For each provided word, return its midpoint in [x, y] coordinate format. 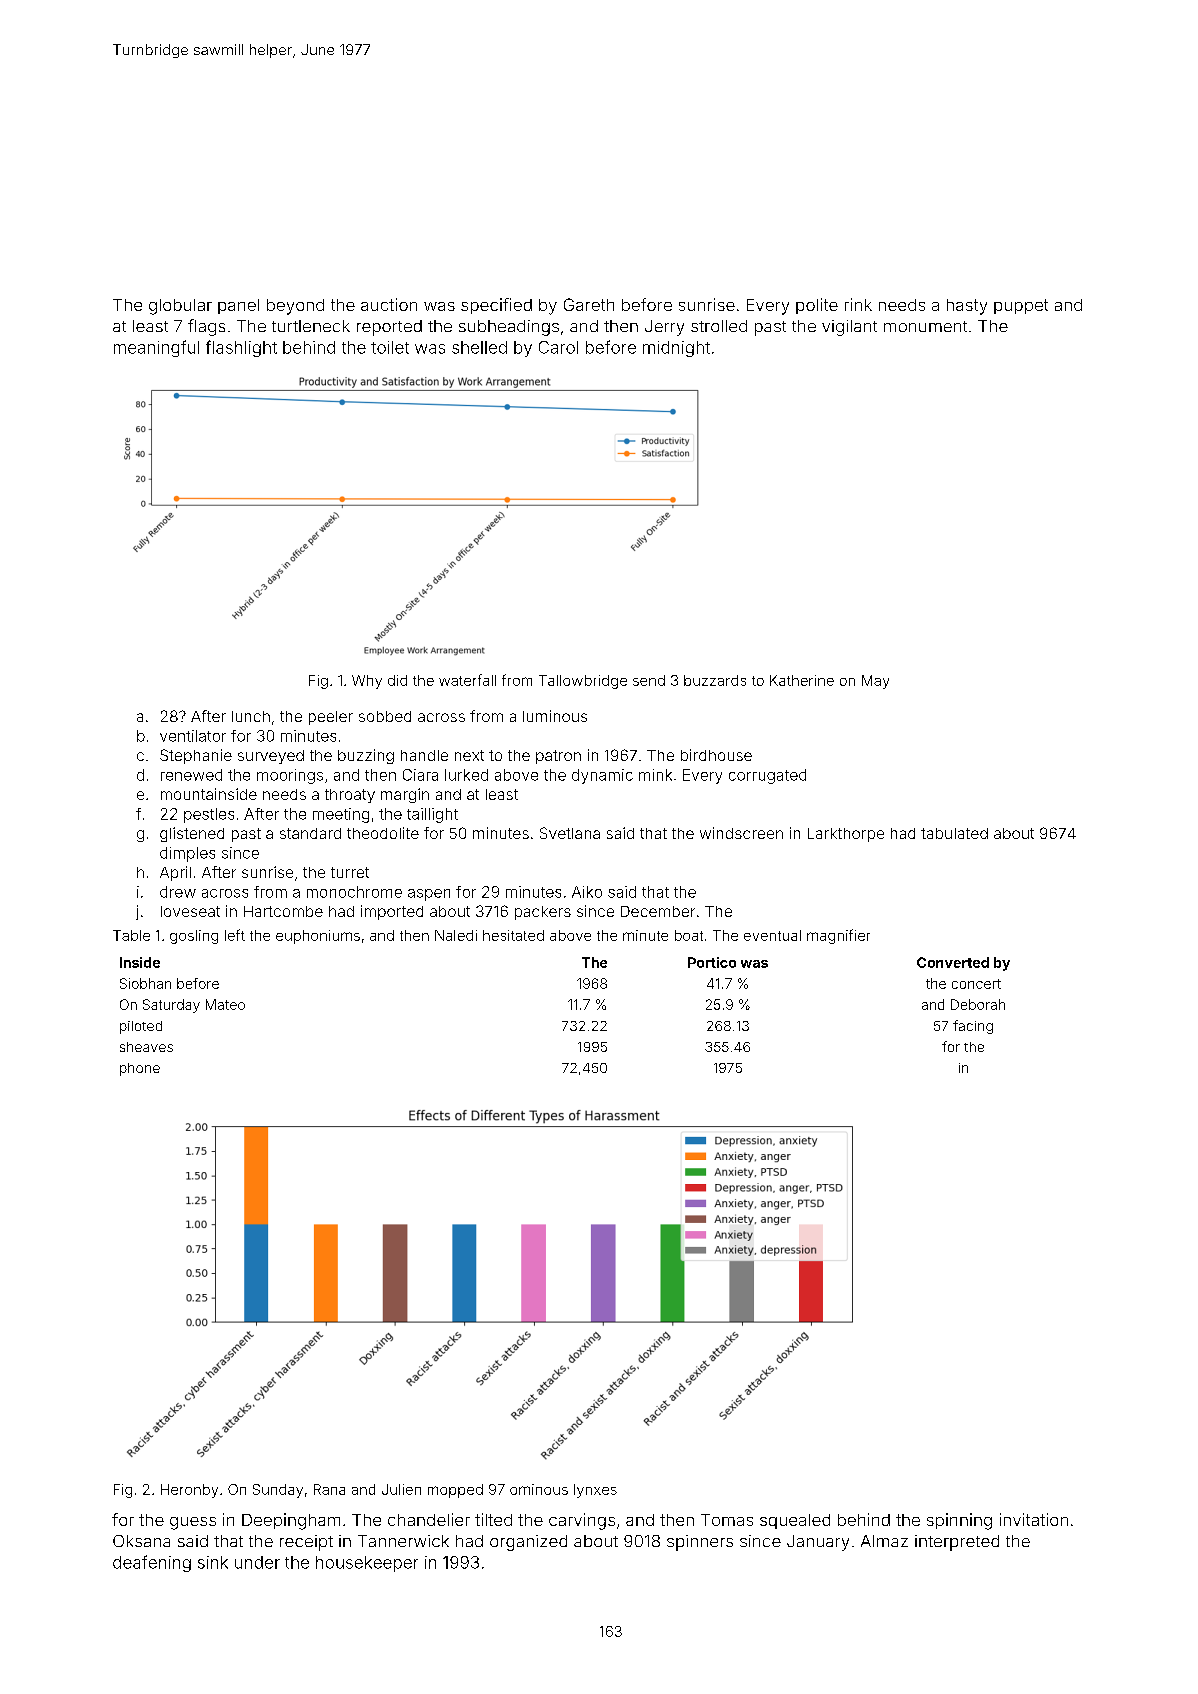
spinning [959, 1521]
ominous [539, 1489]
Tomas [727, 1520]
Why [367, 682]
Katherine [802, 680]
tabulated [954, 833]
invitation [1034, 1519]
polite [817, 306]
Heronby [189, 1491]
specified [496, 306]
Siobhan [145, 983]
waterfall [467, 680]
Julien [401, 1489]
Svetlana [570, 833]
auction [389, 304]
